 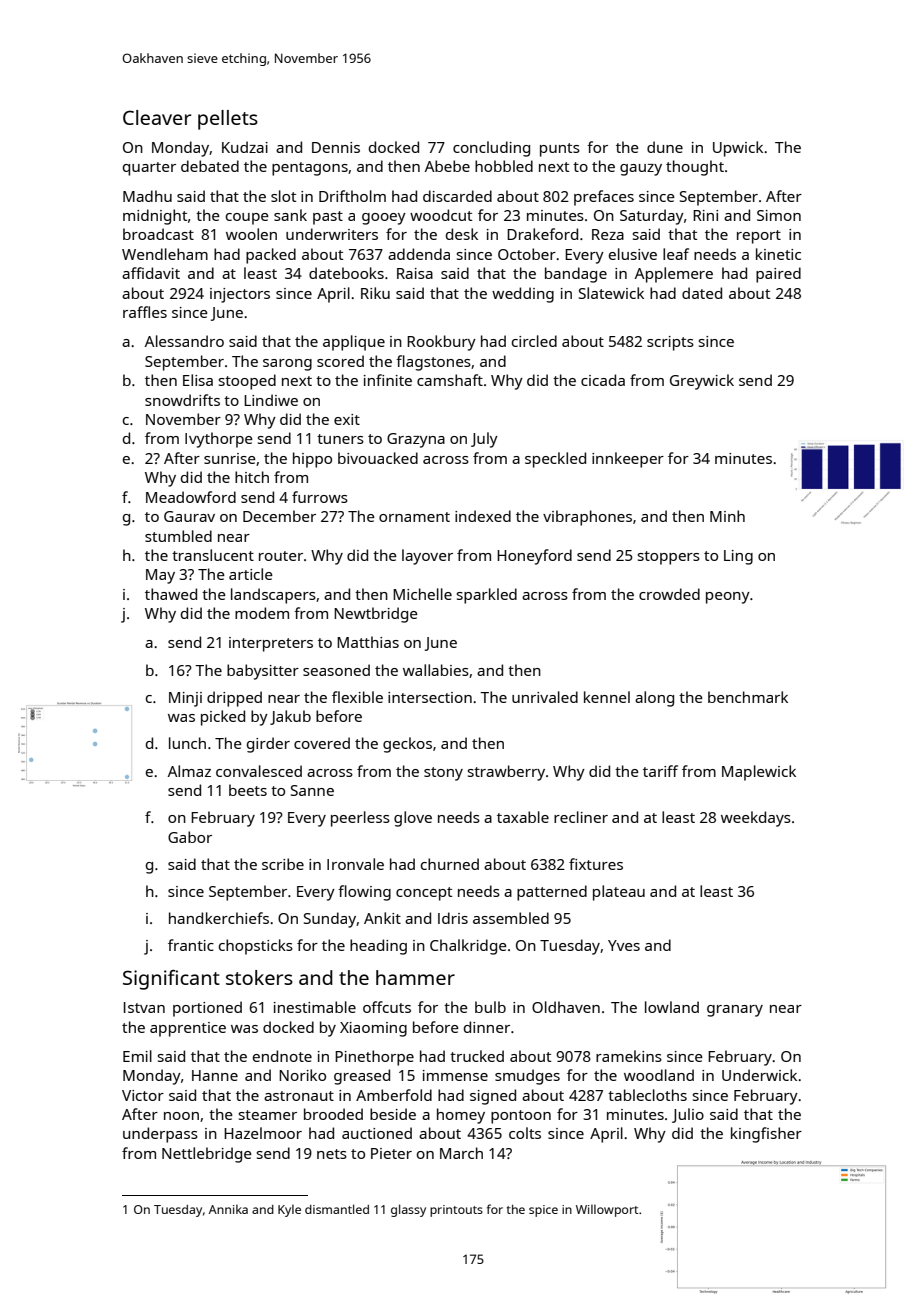 I want to click on Cleaver, so click(x=157, y=117).
